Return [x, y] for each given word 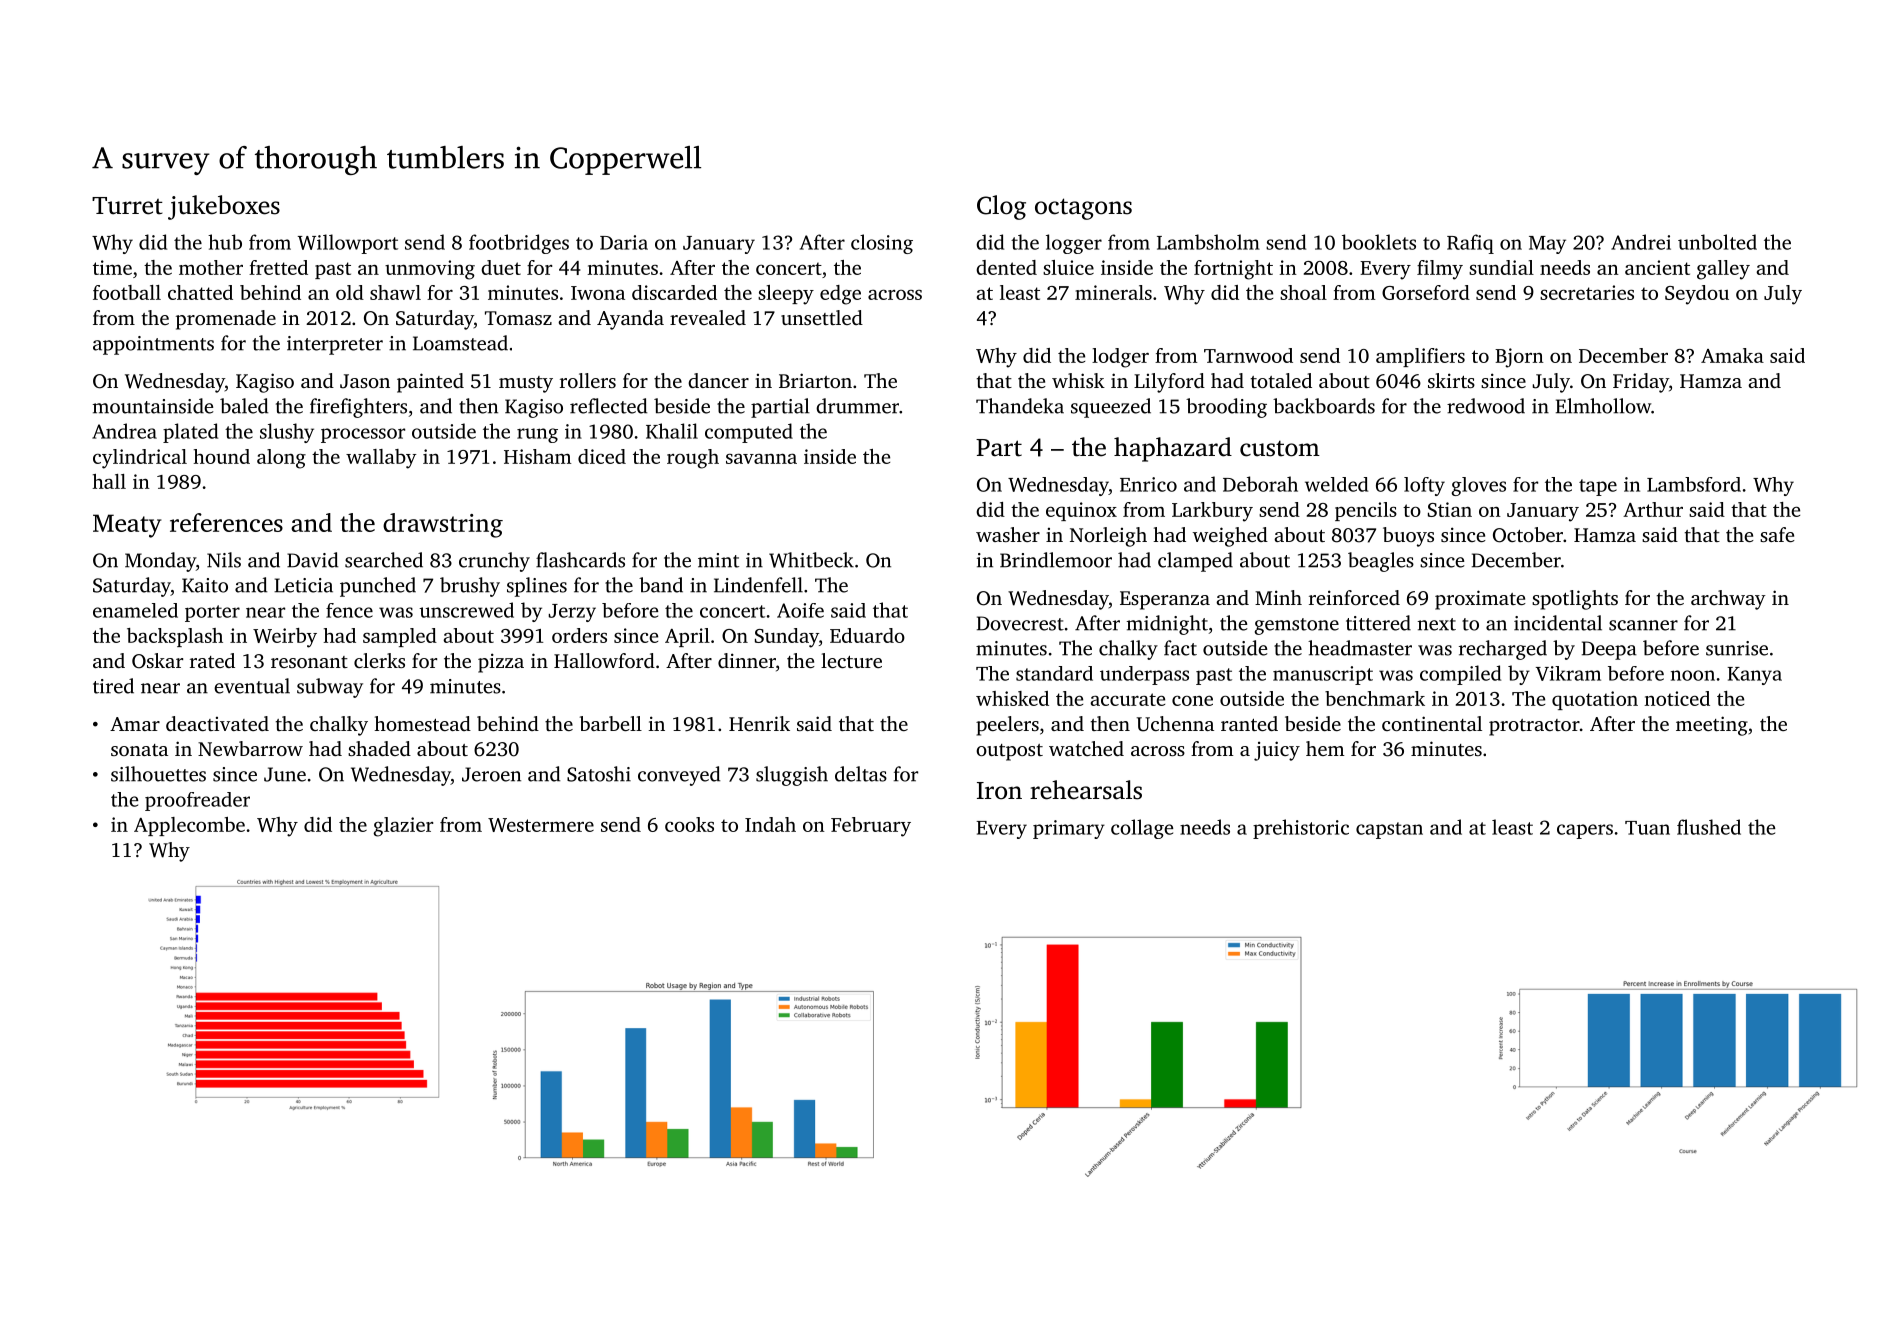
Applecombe [189, 826]
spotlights [1575, 600]
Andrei [1641, 242]
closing [882, 244]
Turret [127, 206]
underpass [1144, 675]
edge [840, 295]
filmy [1440, 270]
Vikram [1568, 673]
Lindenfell [758, 585]
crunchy [494, 562]
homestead [422, 723]
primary [1069, 829]
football [127, 292]
